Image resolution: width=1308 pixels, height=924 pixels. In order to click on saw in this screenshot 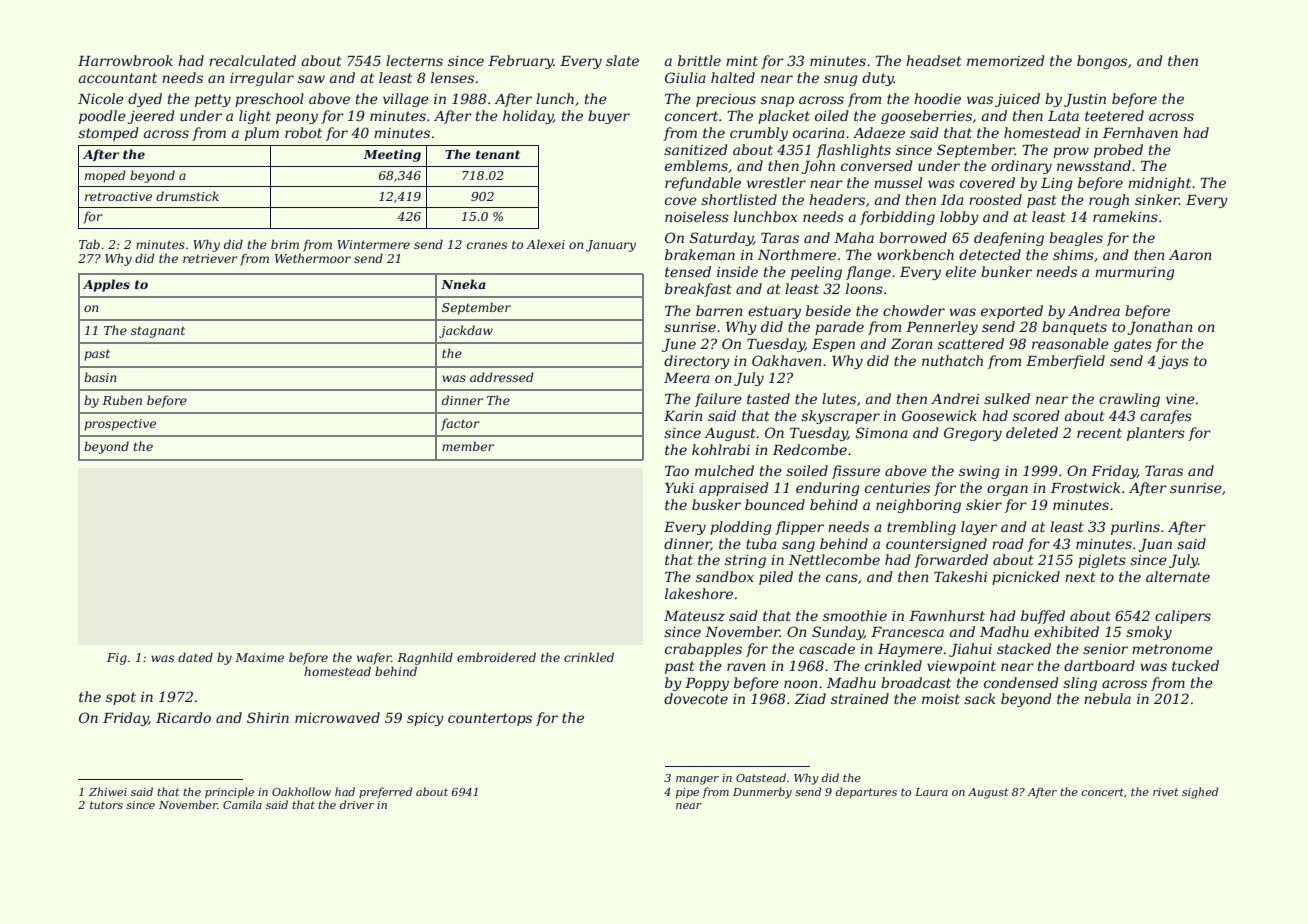, I will do `click(311, 79)`.
